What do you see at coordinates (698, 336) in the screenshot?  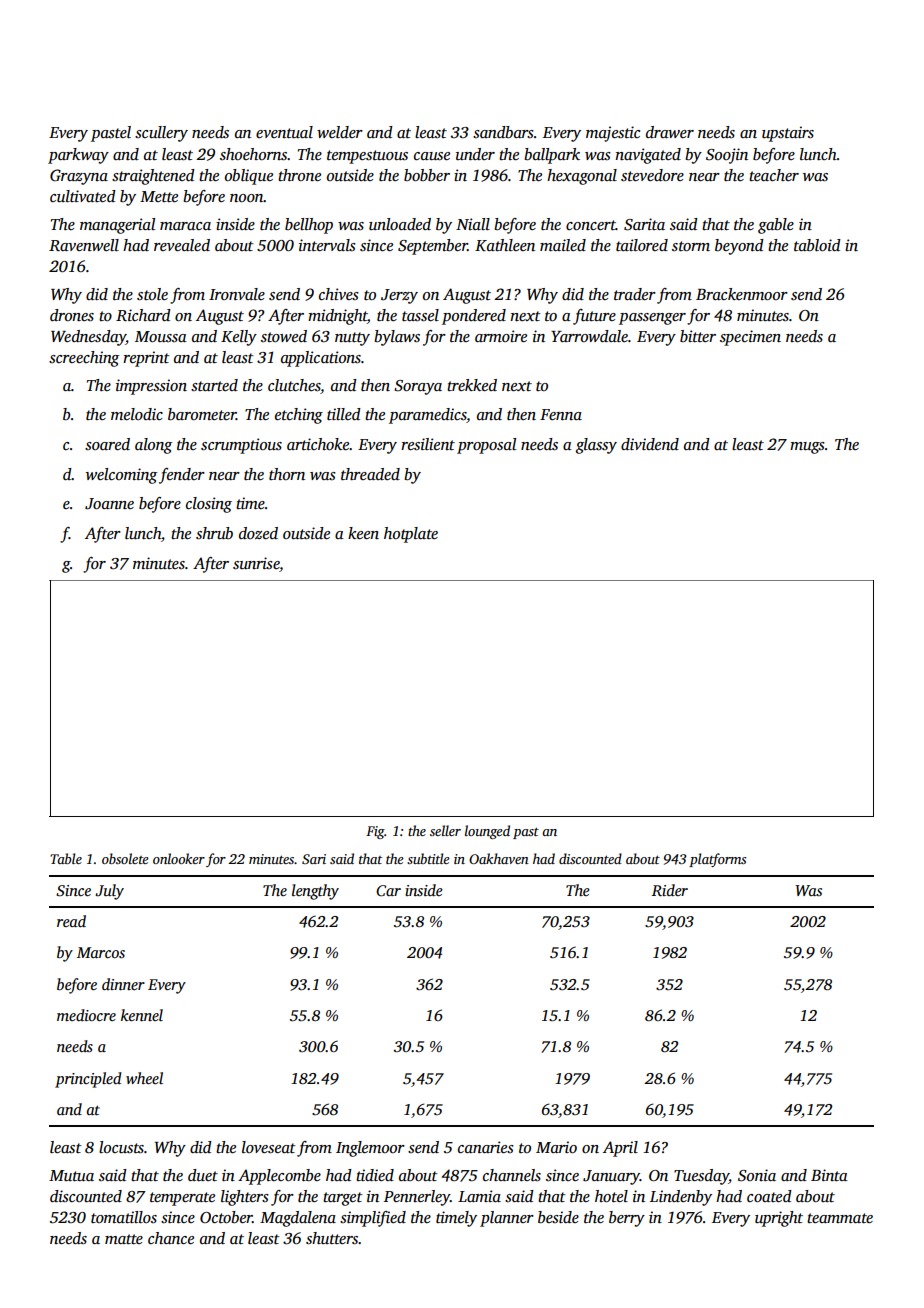 I see `bitter` at bounding box center [698, 336].
